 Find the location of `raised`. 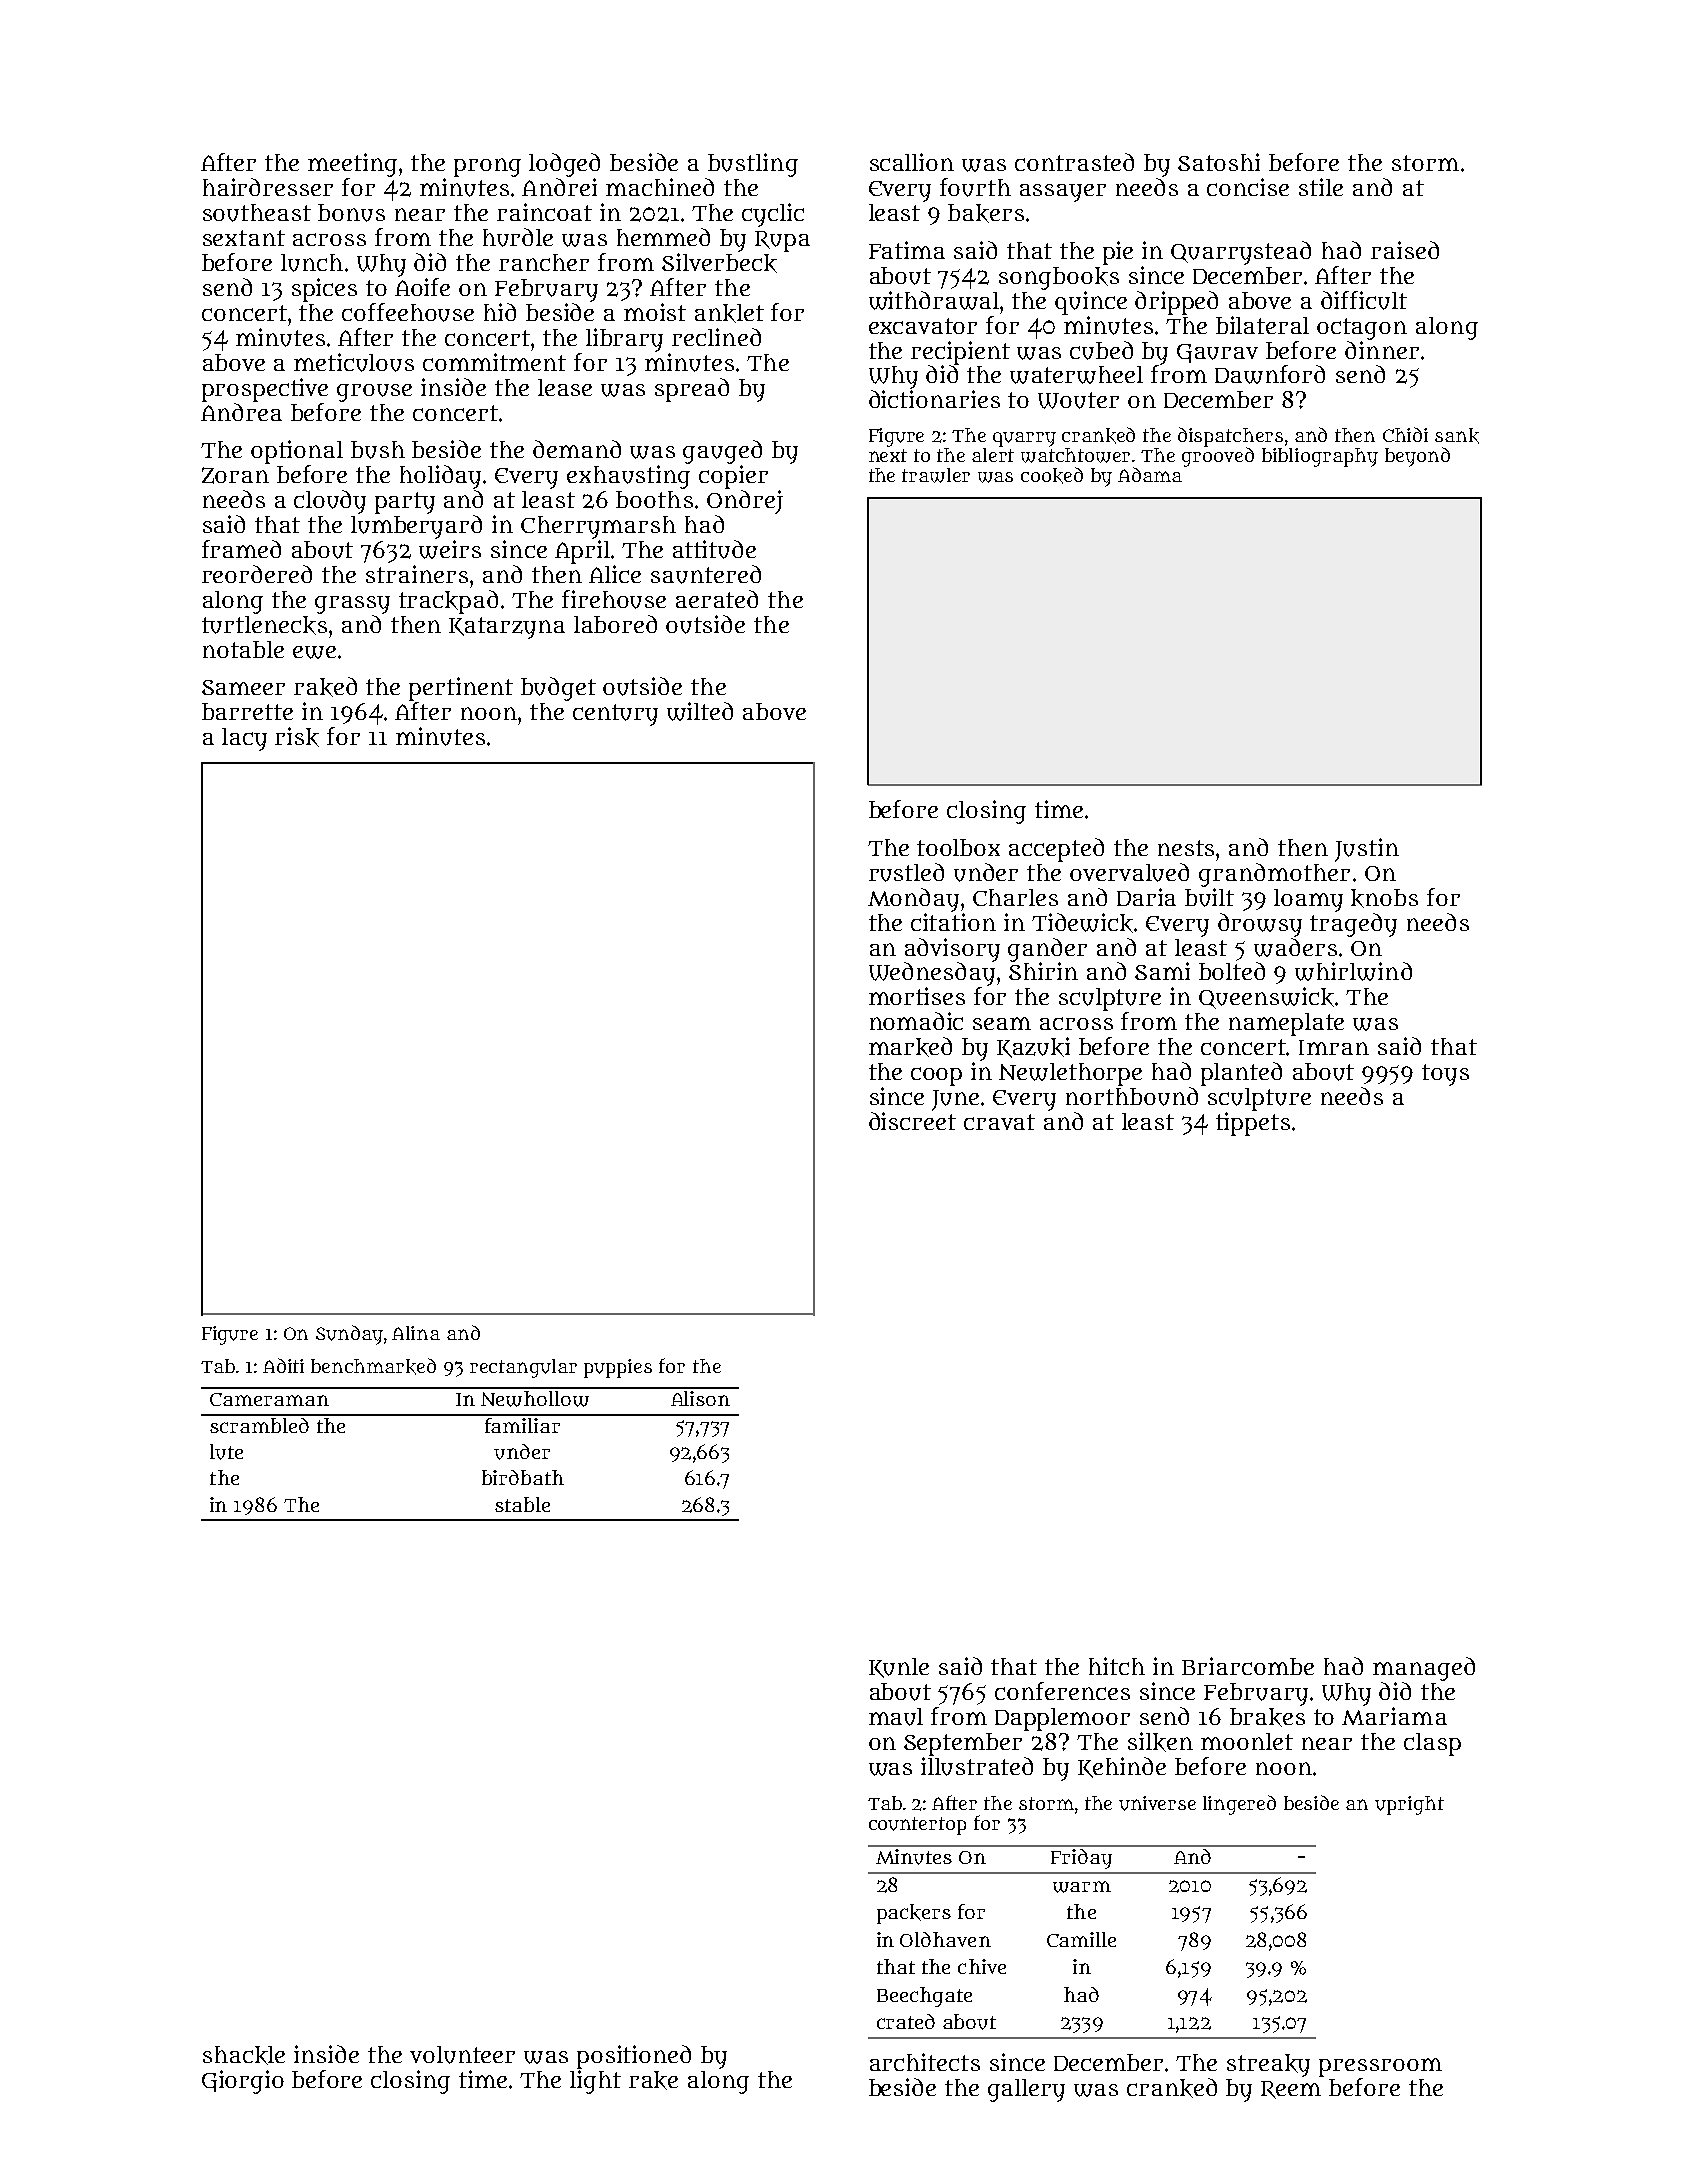

raised is located at coordinates (1405, 250).
